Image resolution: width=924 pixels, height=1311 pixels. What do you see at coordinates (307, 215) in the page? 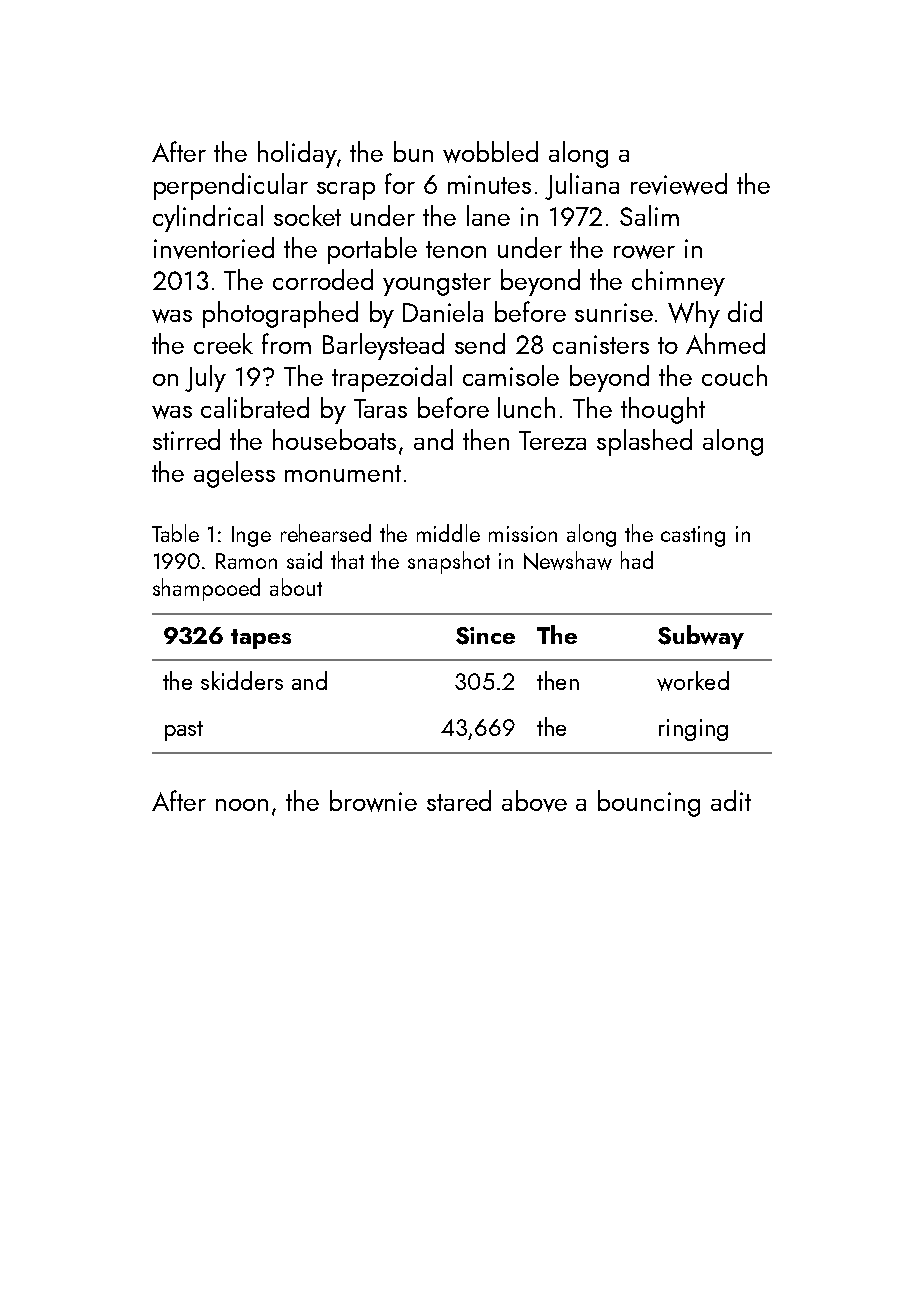
I see `socket` at bounding box center [307, 215].
